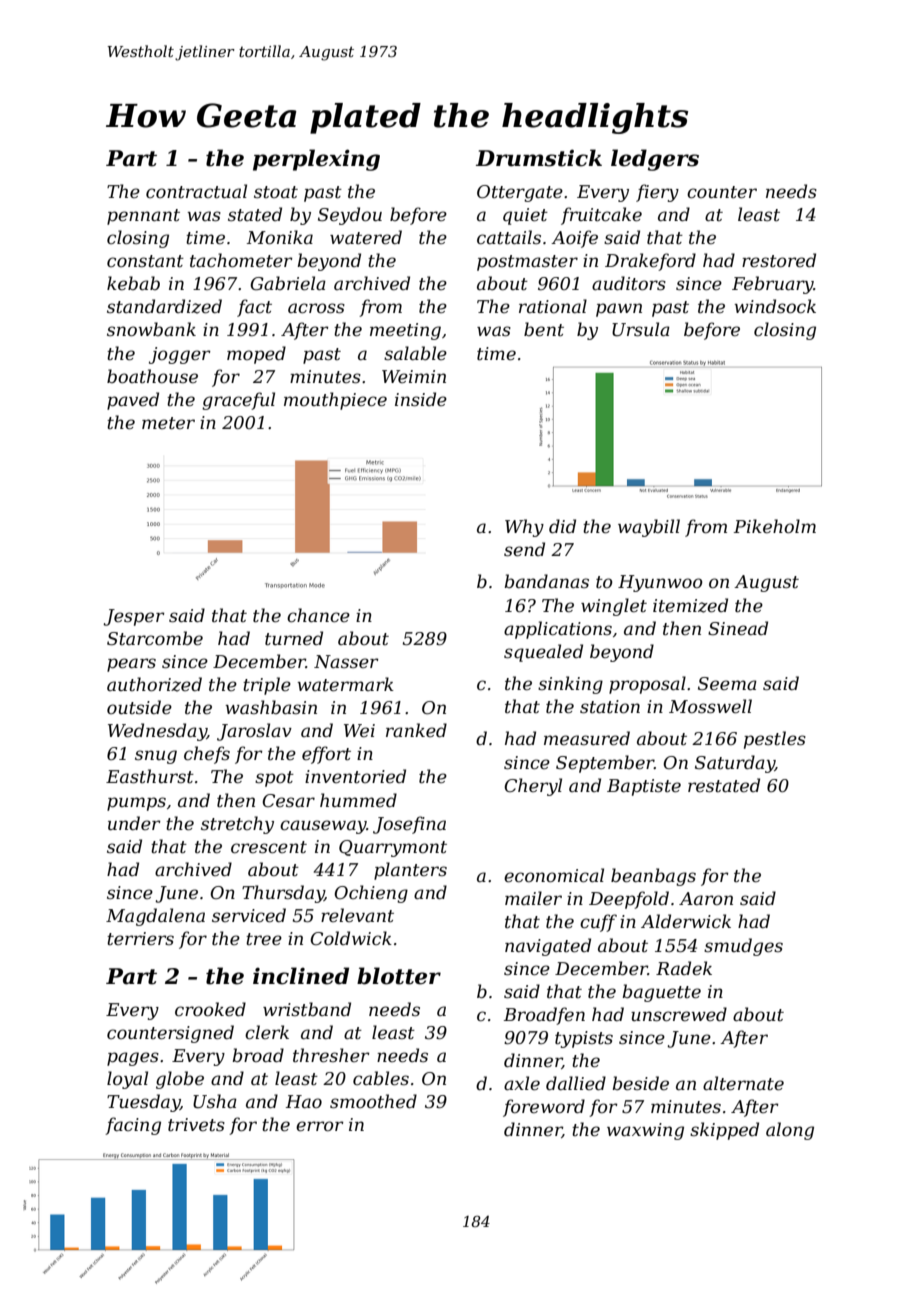 The width and height of the image is (924, 1311). What do you see at coordinates (553, 306) in the image?
I see `rational` at bounding box center [553, 306].
